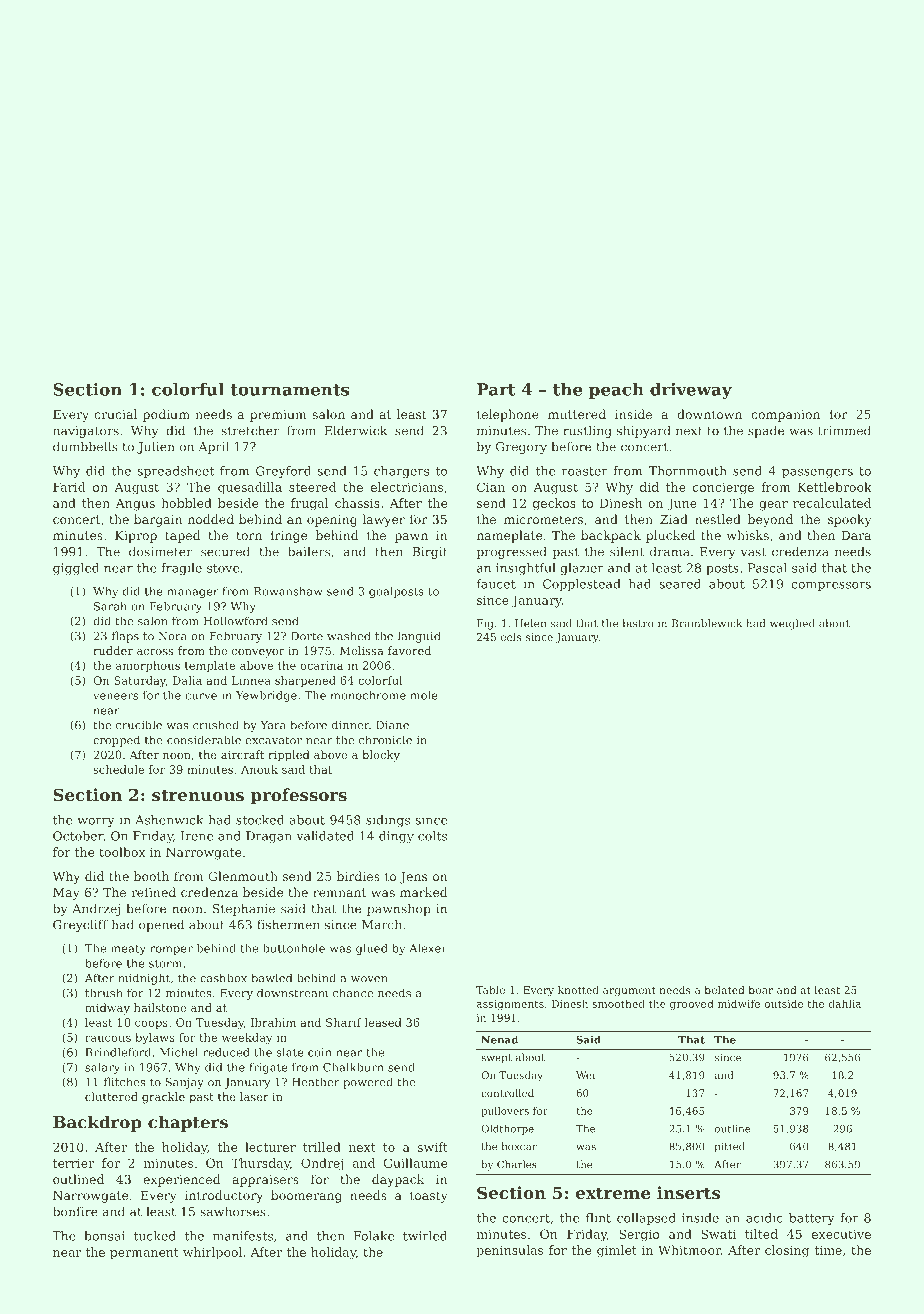 The width and height of the page is (924, 1314). What do you see at coordinates (739, 1003) in the page?
I see `midwife` at bounding box center [739, 1003].
